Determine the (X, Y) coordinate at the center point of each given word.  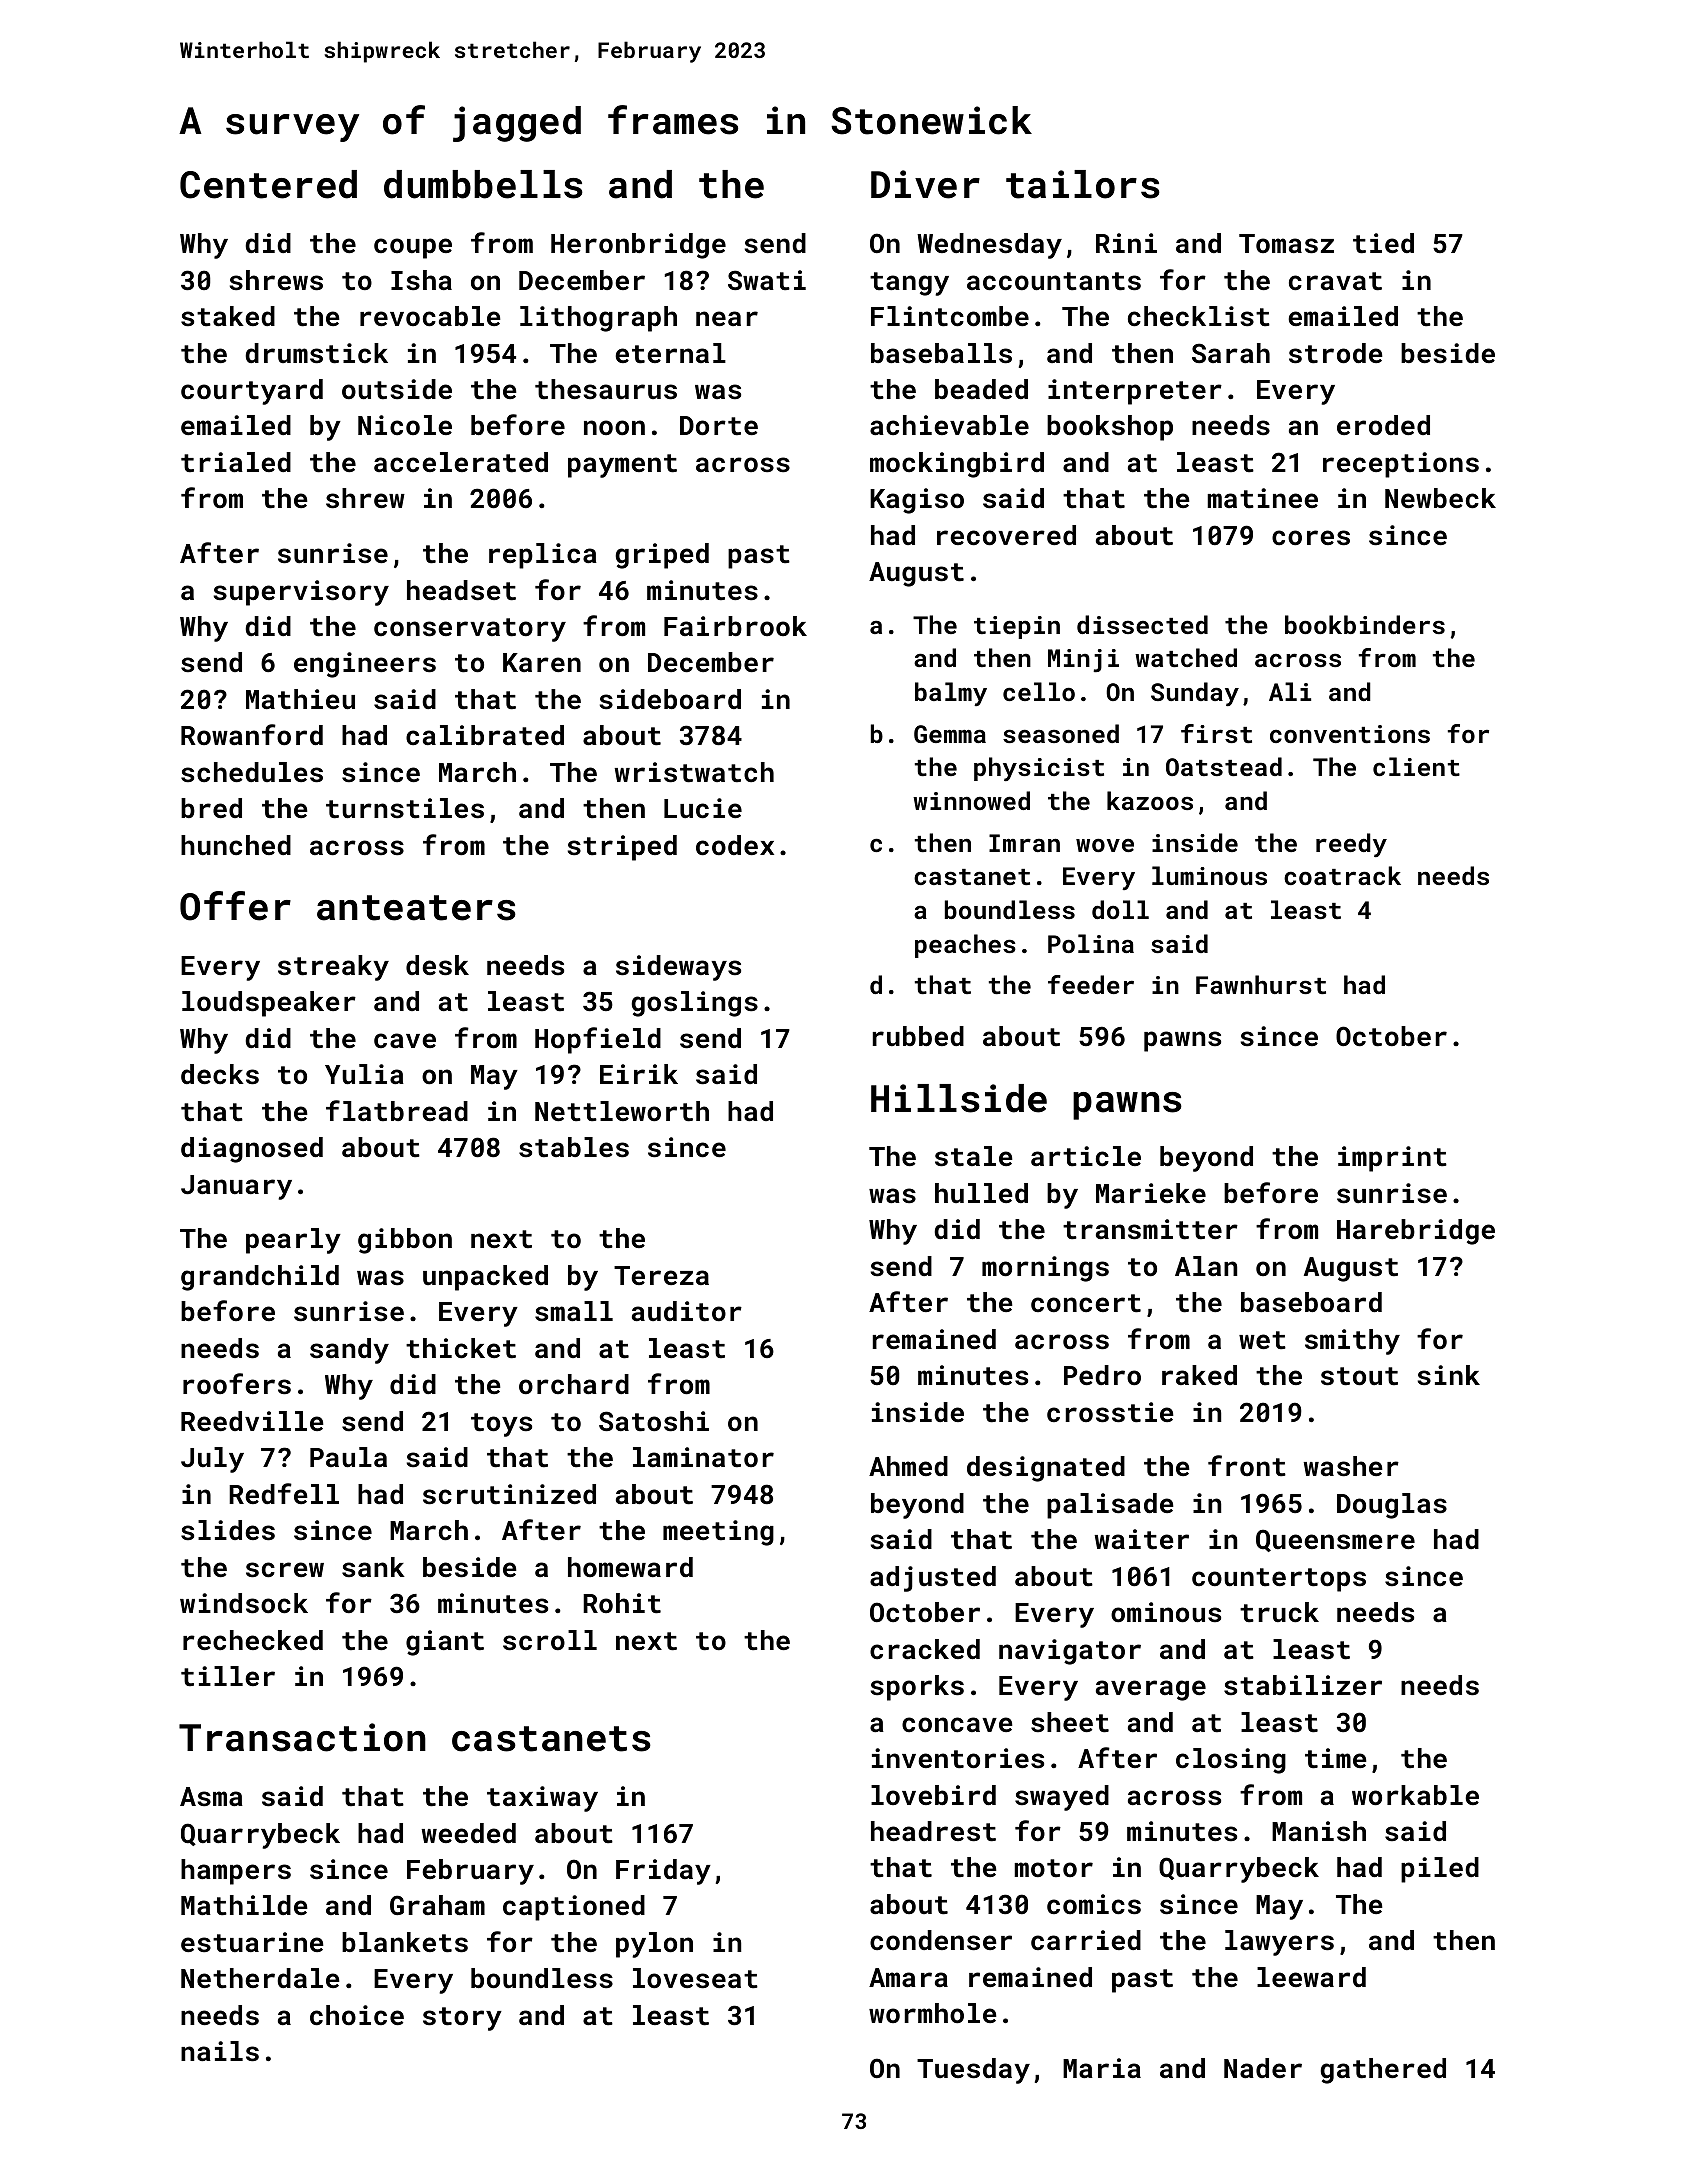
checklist (1199, 316)
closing (1231, 1761)
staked (228, 316)
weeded (468, 1833)
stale (974, 1156)
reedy (1351, 845)
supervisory (301, 593)
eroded (1383, 425)
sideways (678, 968)
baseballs (941, 353)
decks (220, 1074)
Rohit (622, 1603)
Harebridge (1416, 1232)
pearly (293, 1241)
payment (622, 466)
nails (220, 2051)
